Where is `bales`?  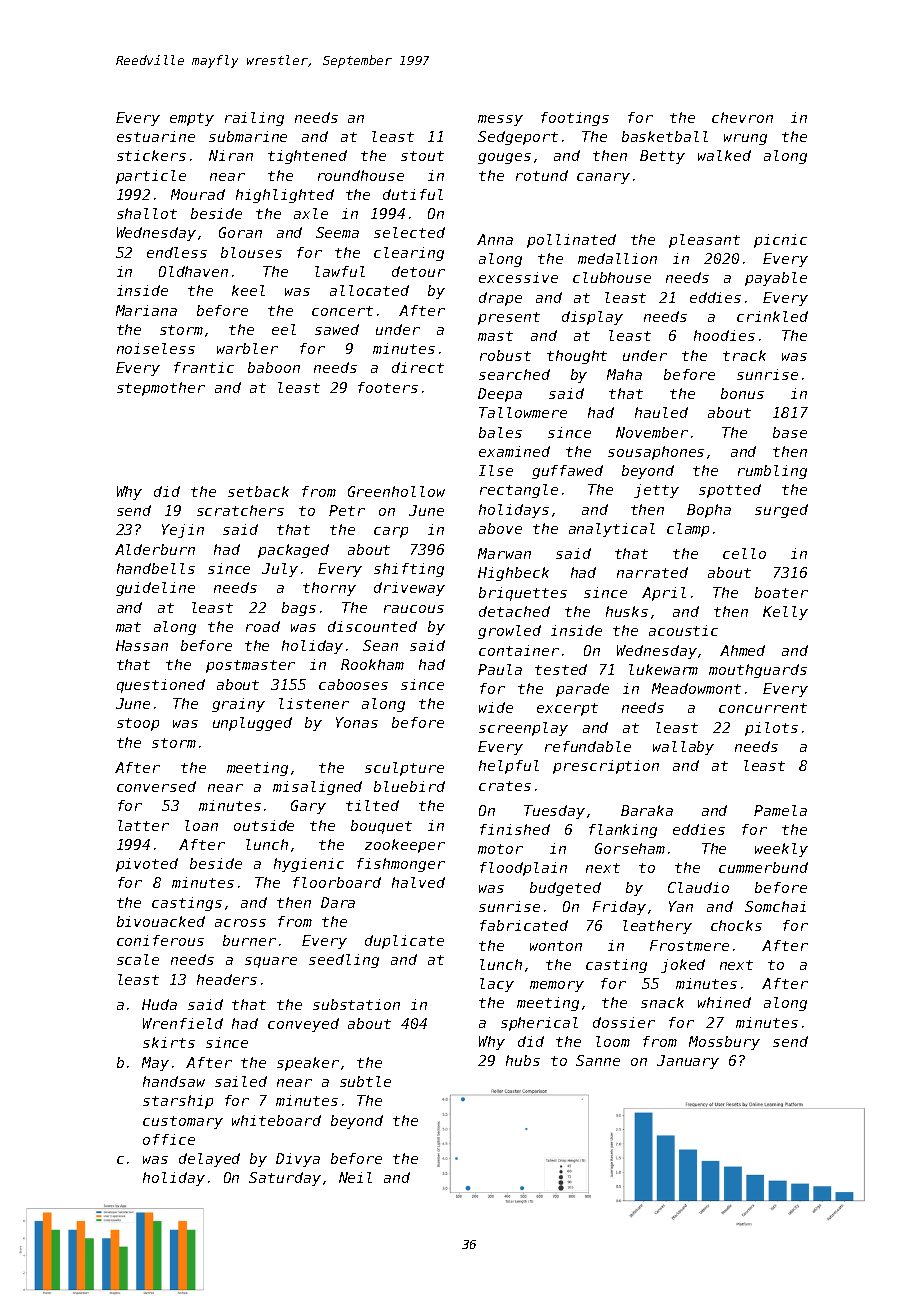 bales is located at coordinates (500, 432).
